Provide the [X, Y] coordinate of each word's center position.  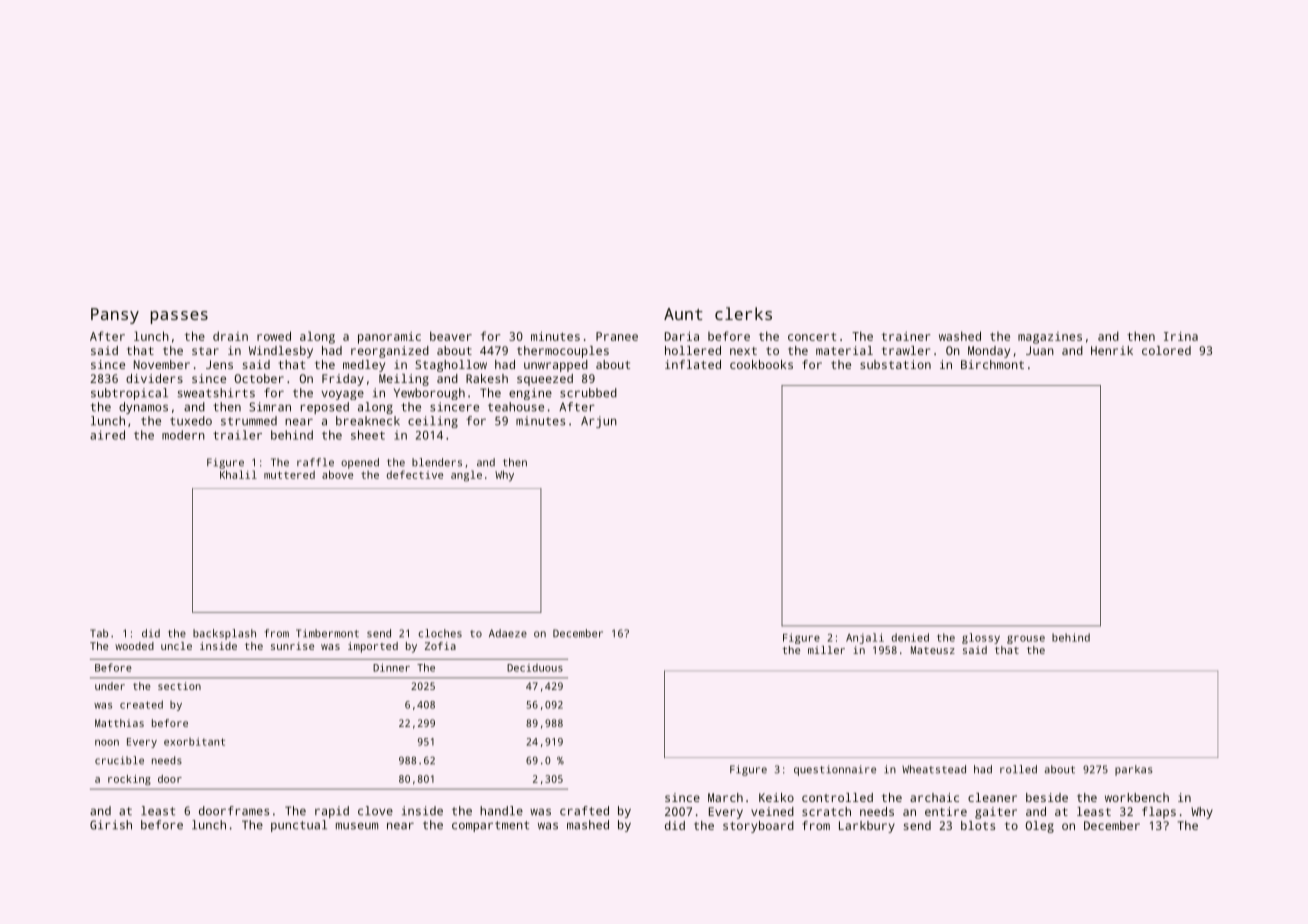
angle [466, 476]
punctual [299, 826]
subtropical [129, 394]
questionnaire [835, 770]
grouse [1026, 639]
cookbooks [761, 364]
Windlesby [281, 352]
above [337, 474]
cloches [440, 633]
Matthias [119, 723]
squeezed [545, 380]
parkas [1134, 770]
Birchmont [992, 364]
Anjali [865, 638]
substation [895, 364]
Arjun [599, 422]
